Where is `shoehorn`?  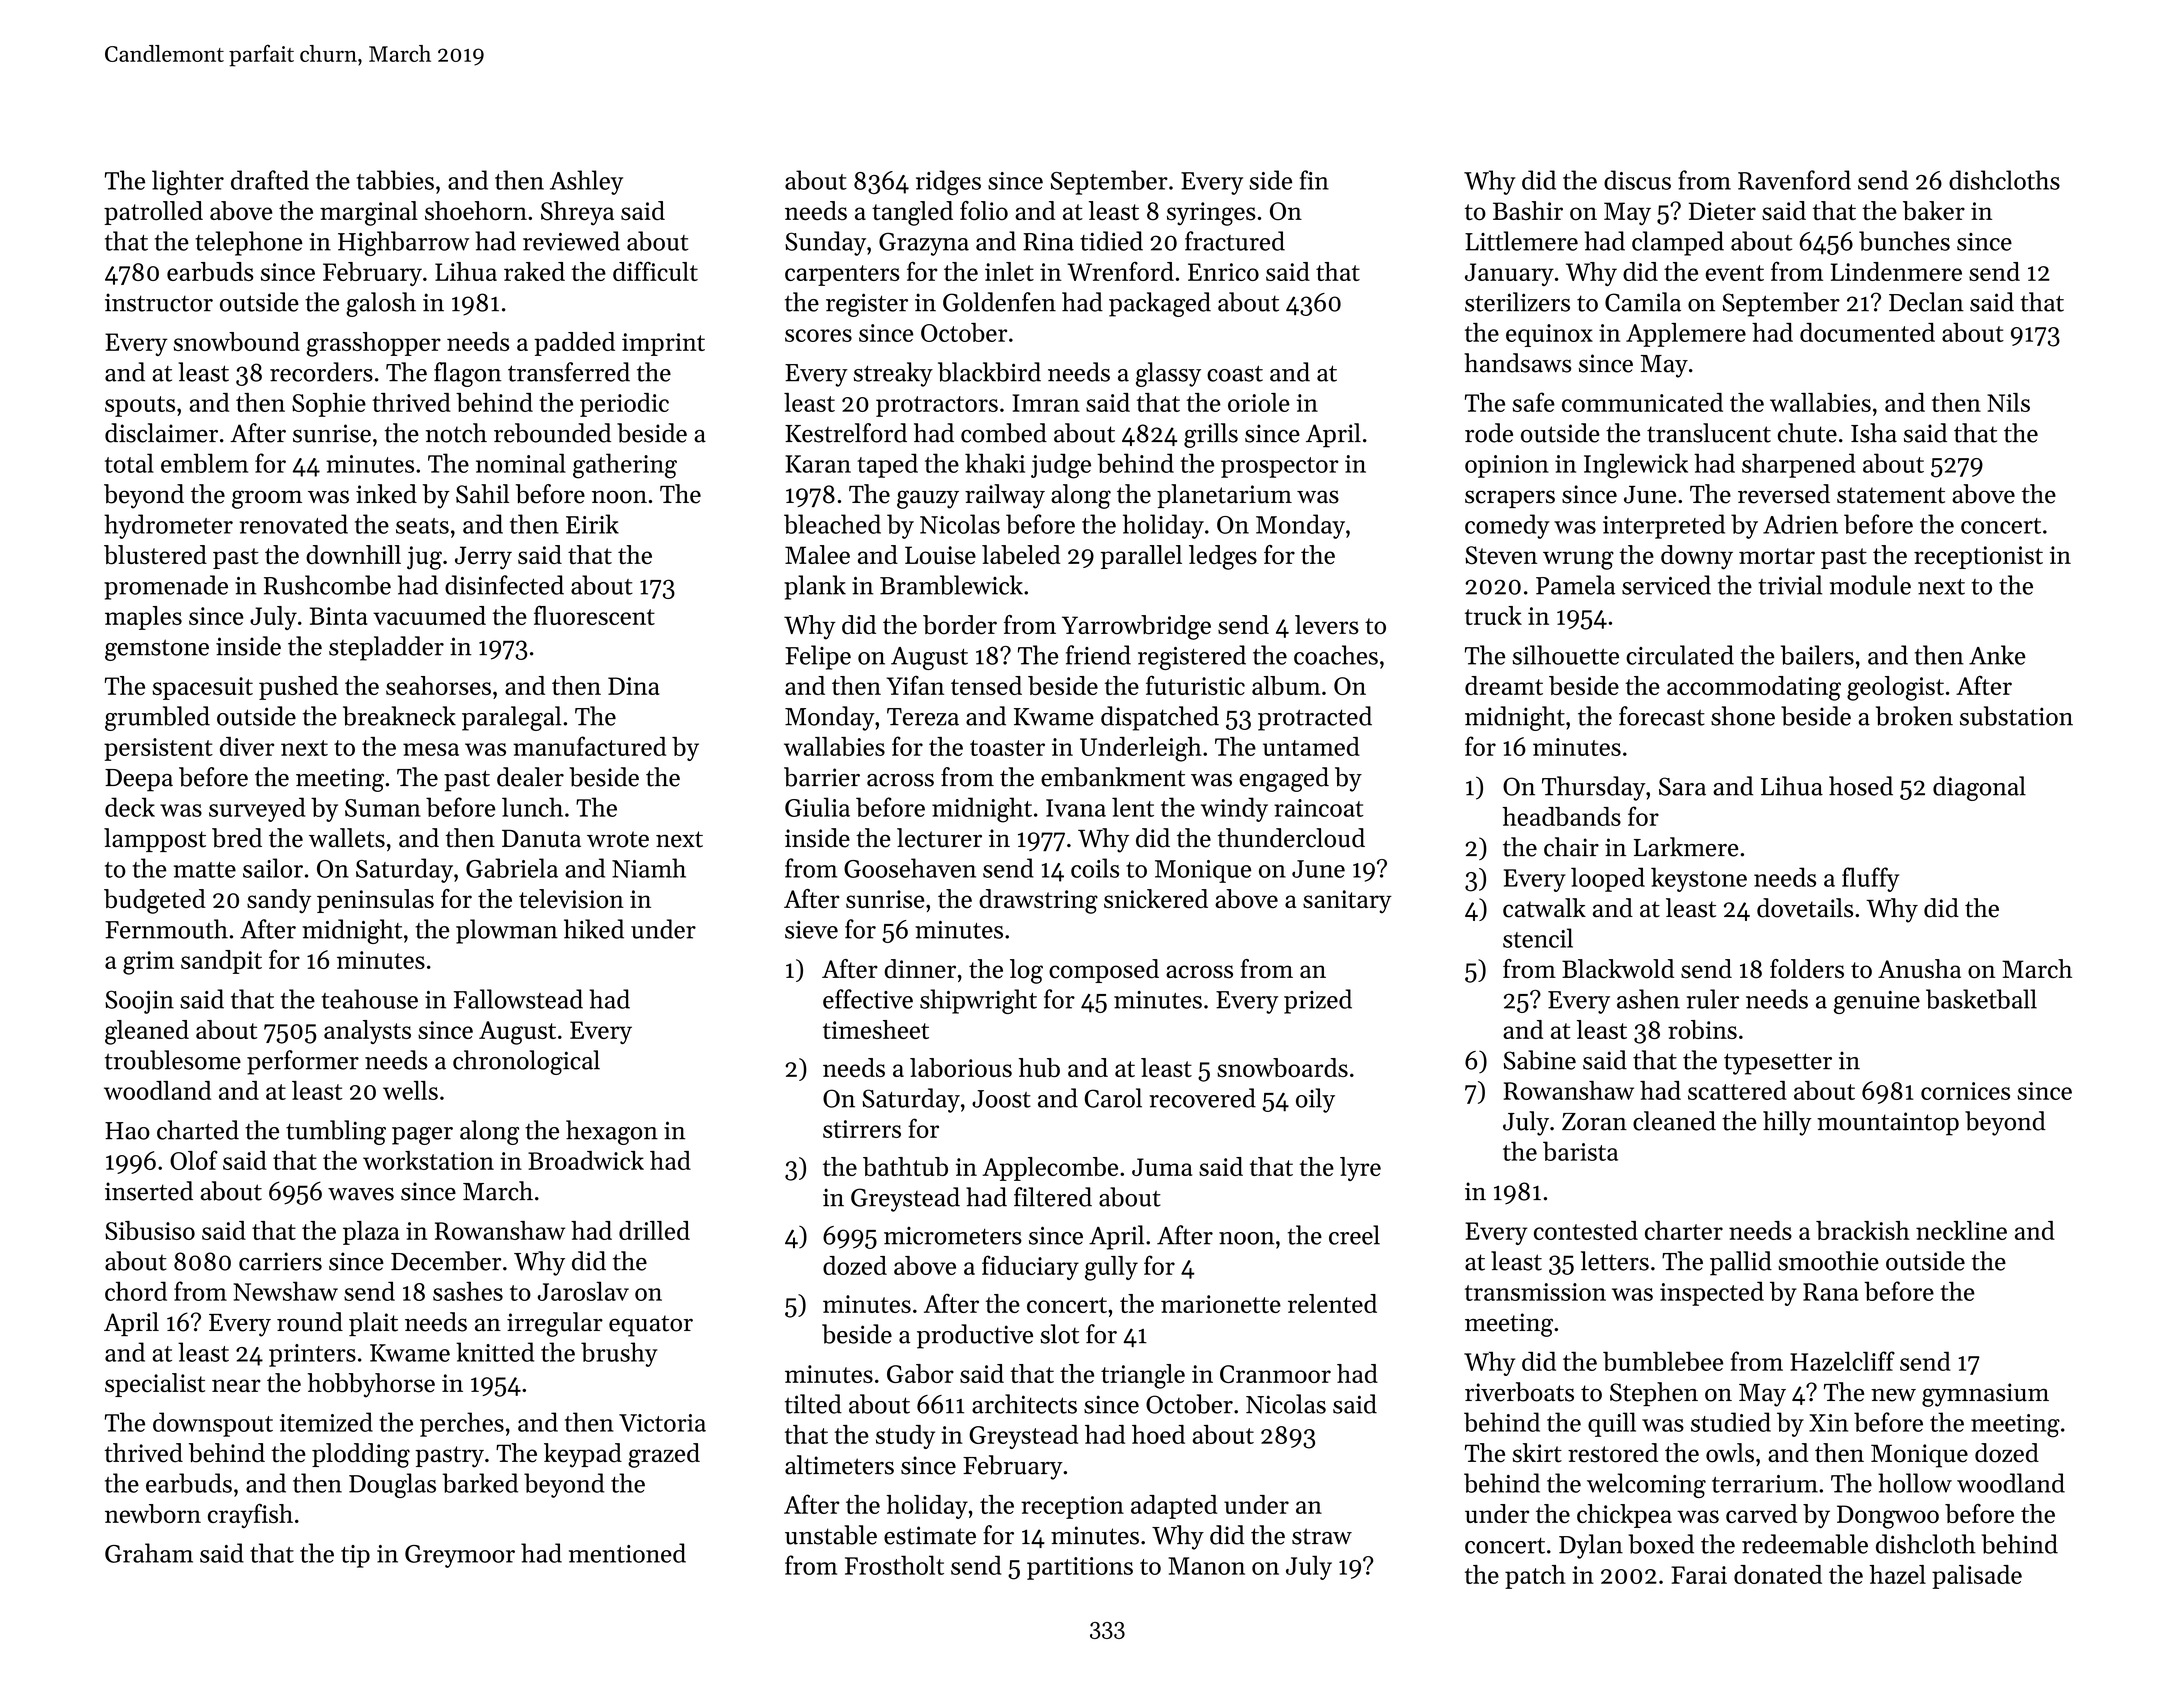 shoehorn is located at coordinates (476, 211).
